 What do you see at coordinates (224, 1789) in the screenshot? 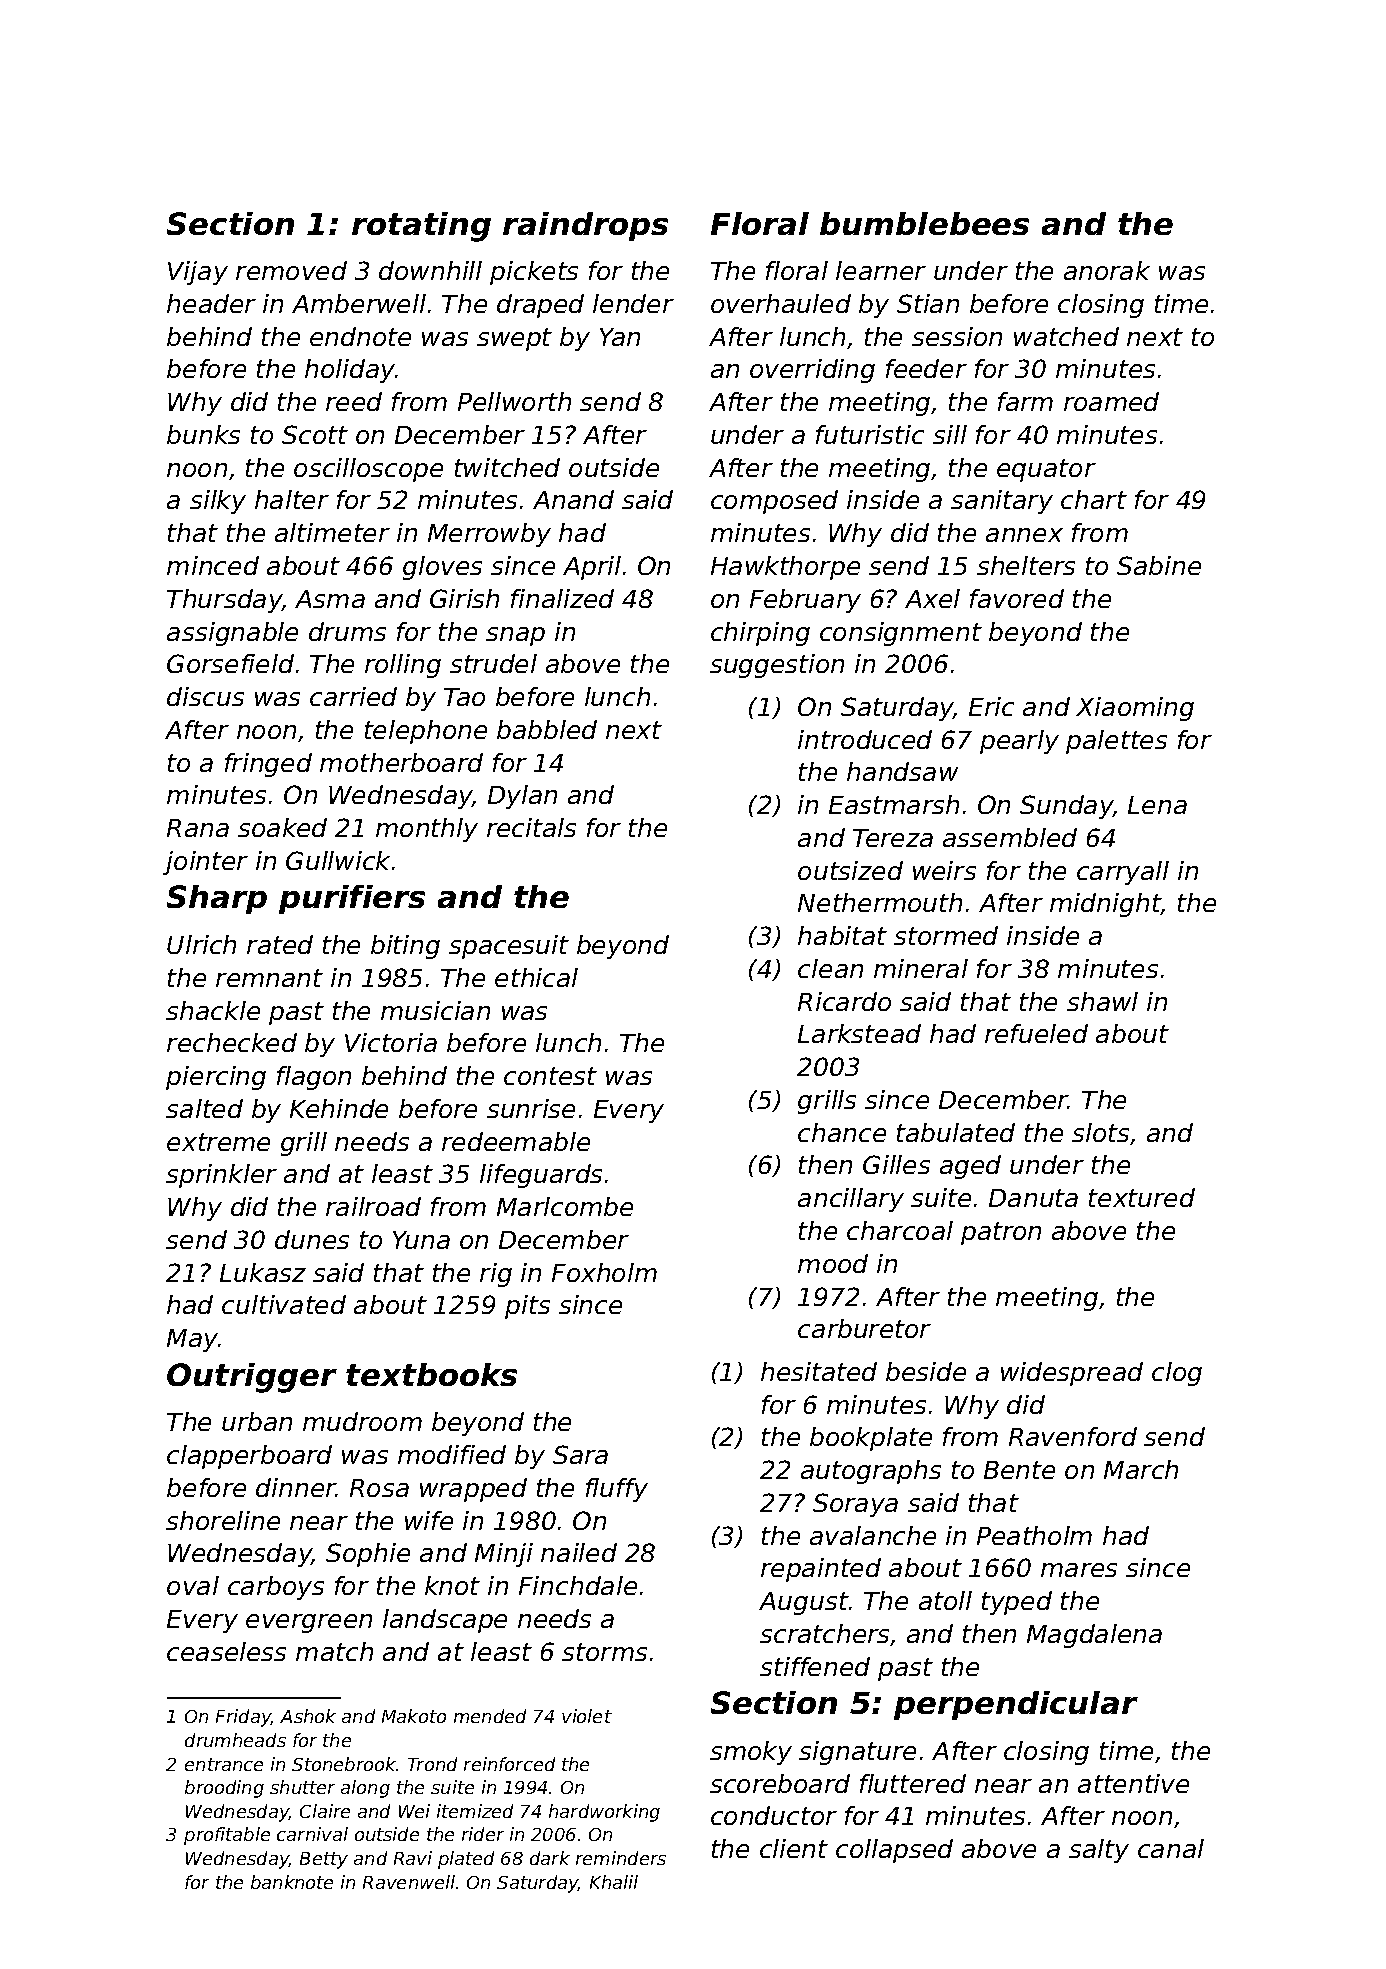
I see `brooding` at bounding box center [224, 1789].
